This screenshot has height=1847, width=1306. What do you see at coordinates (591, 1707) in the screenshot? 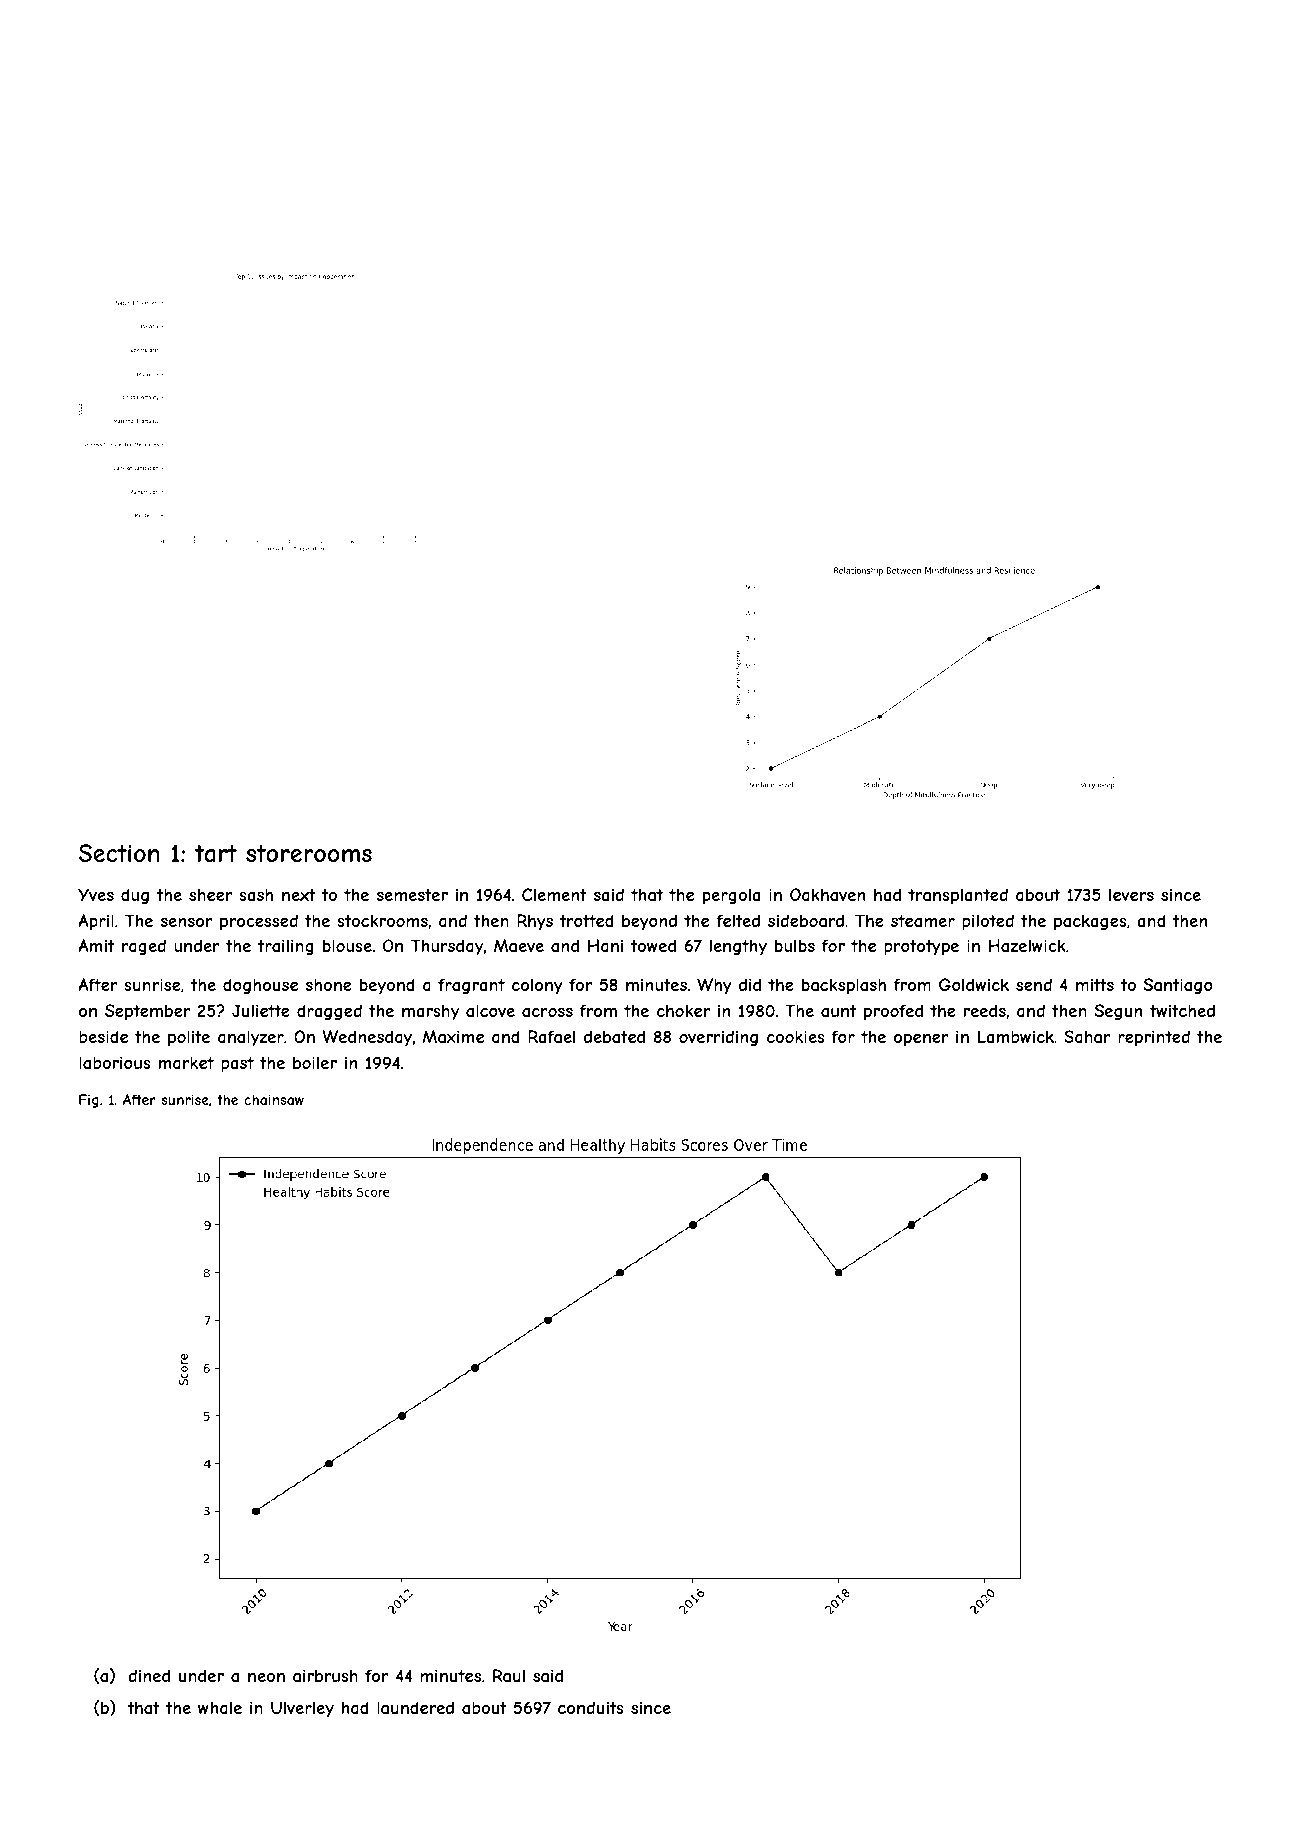
I see `conduits` at bounding box center [591, 1707].
